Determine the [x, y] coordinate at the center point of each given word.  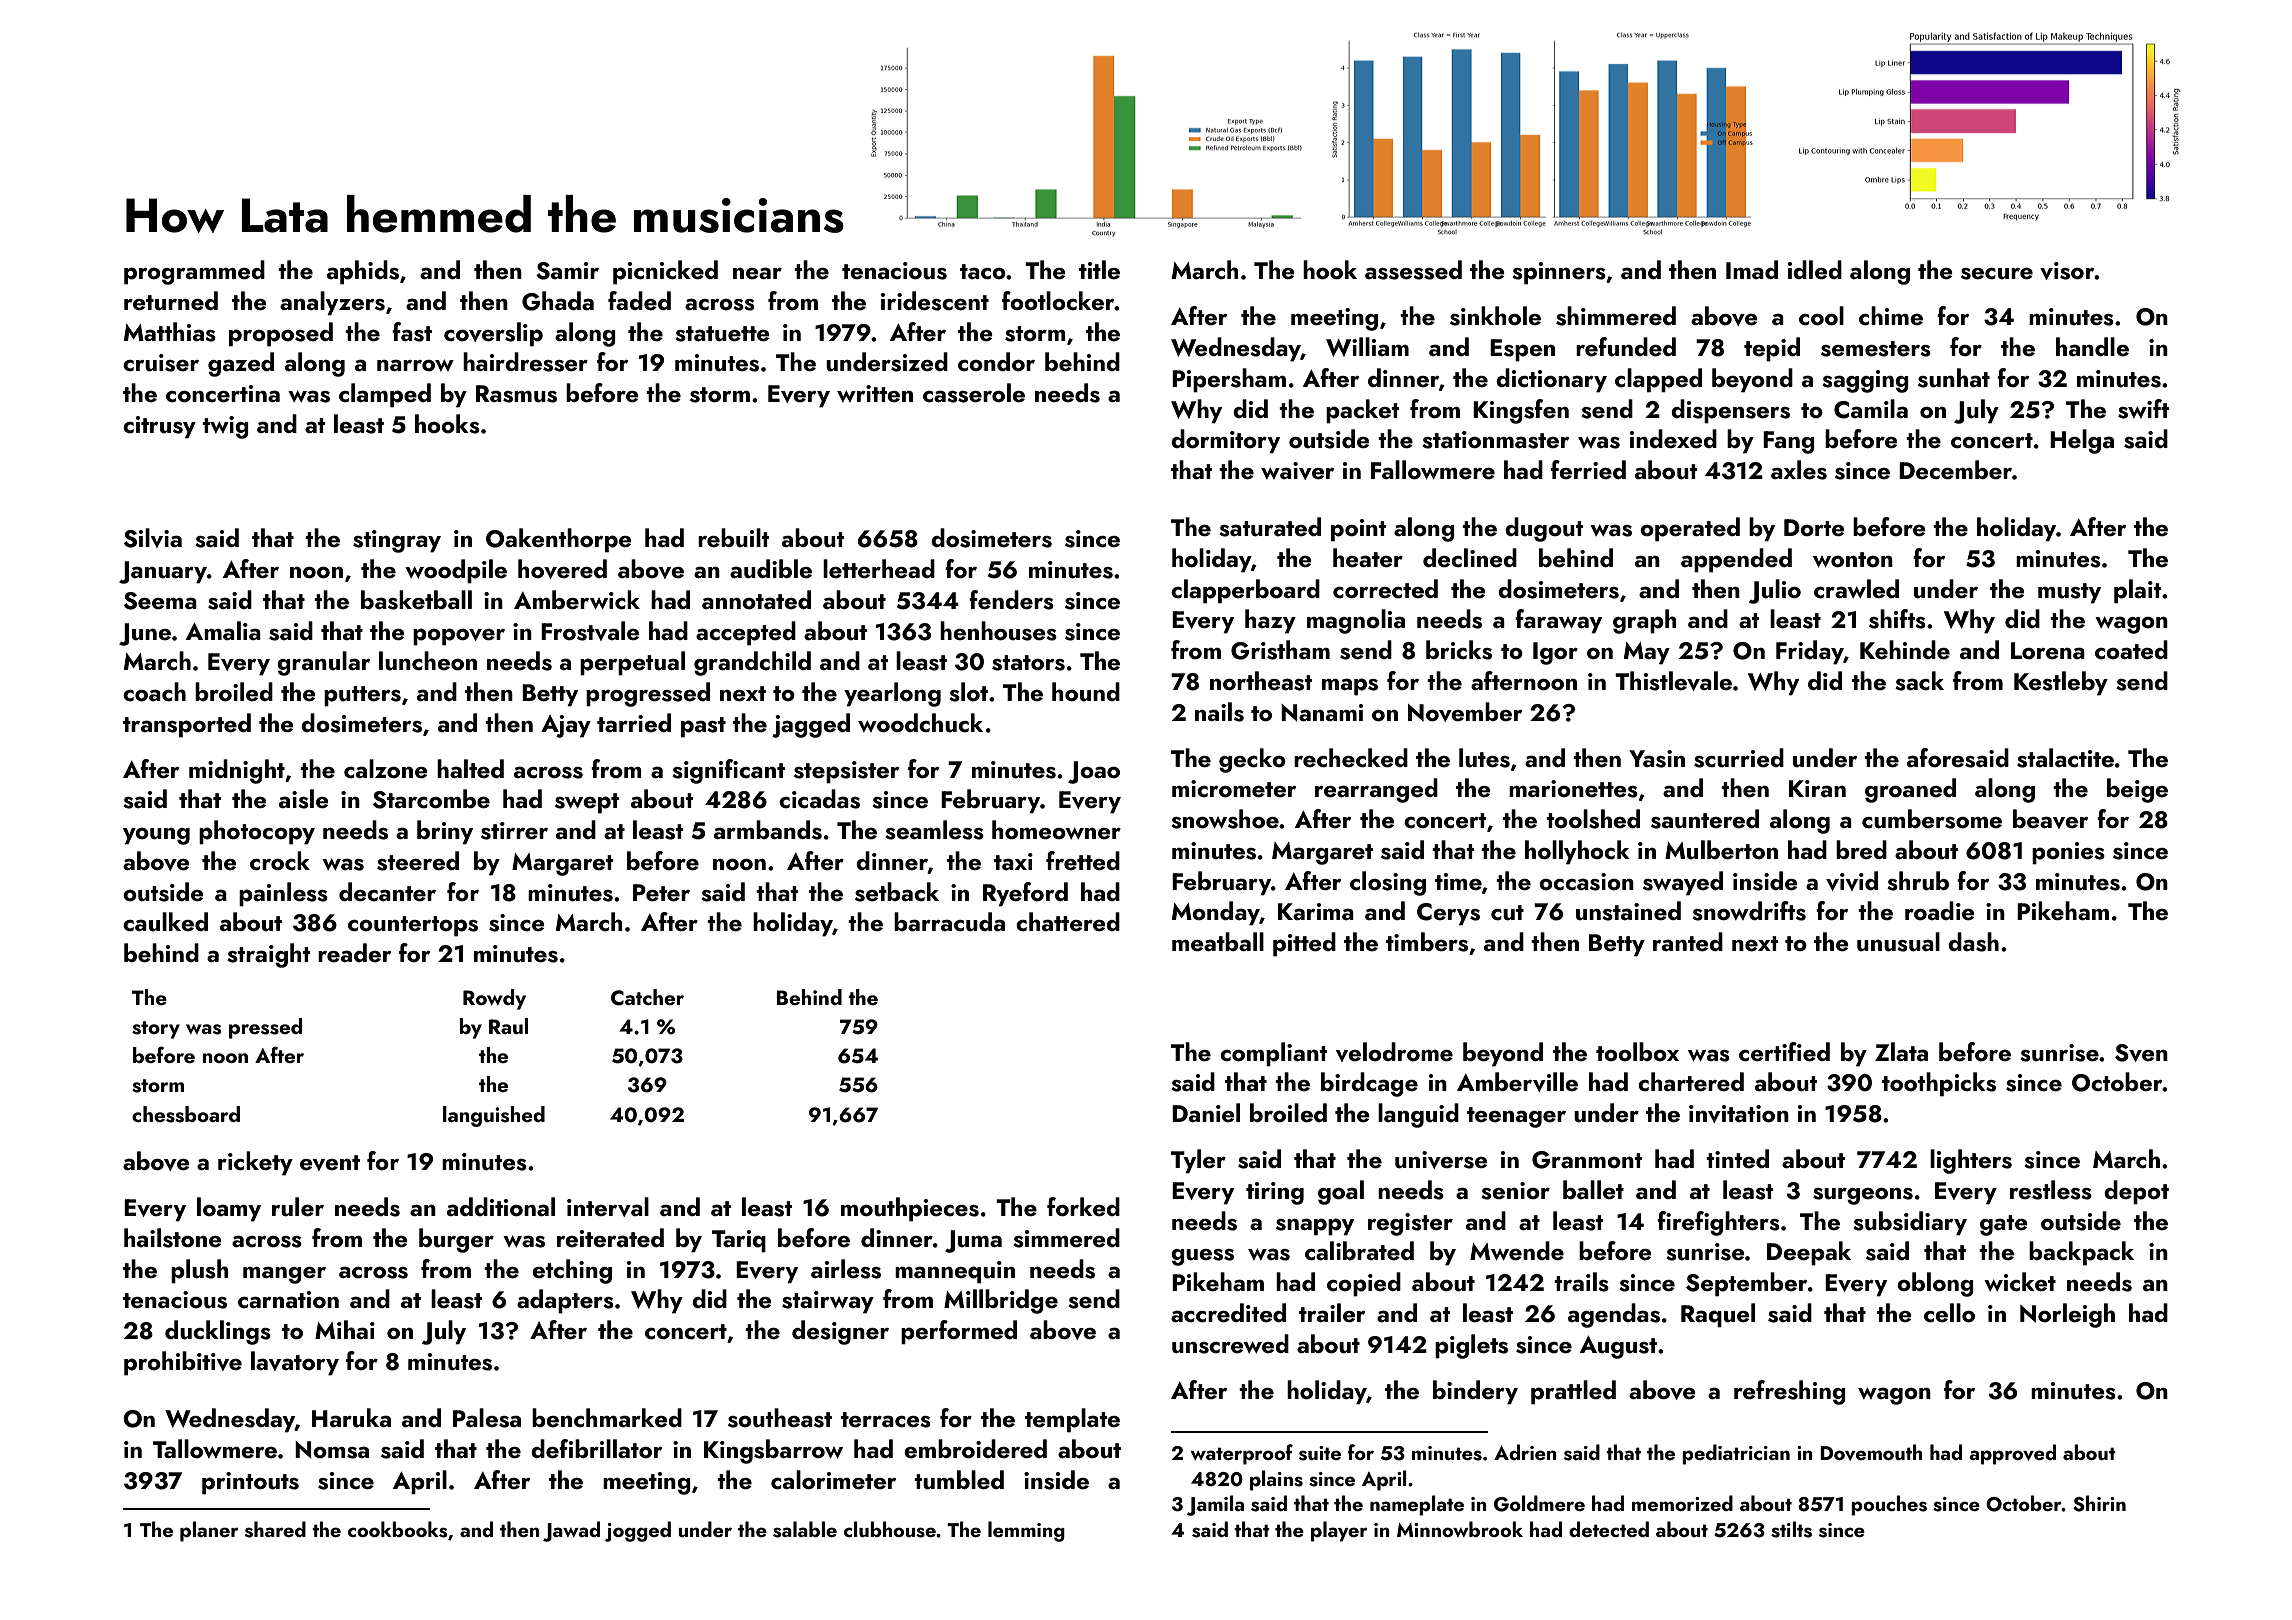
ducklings [218, 1332]
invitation [1739, 1114]
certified [1784, 1052]
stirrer [514, 831]
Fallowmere [1433, 469]
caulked [165, 922]
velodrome [1394, 1052]
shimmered [1616, 316]
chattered [1068, 921]
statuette [722, 334]
